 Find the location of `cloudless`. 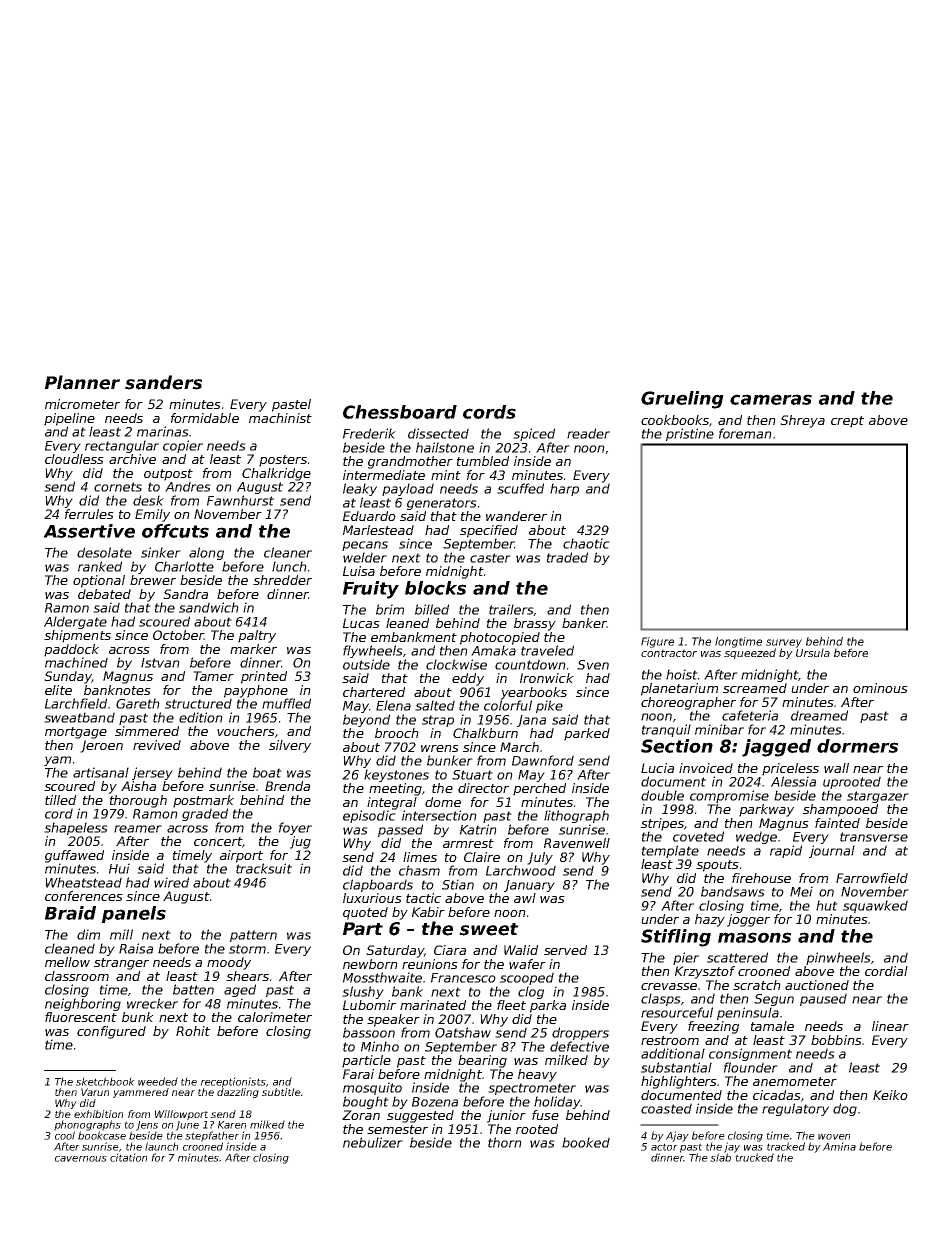

cloudless is located at coordinates (74, 459).
